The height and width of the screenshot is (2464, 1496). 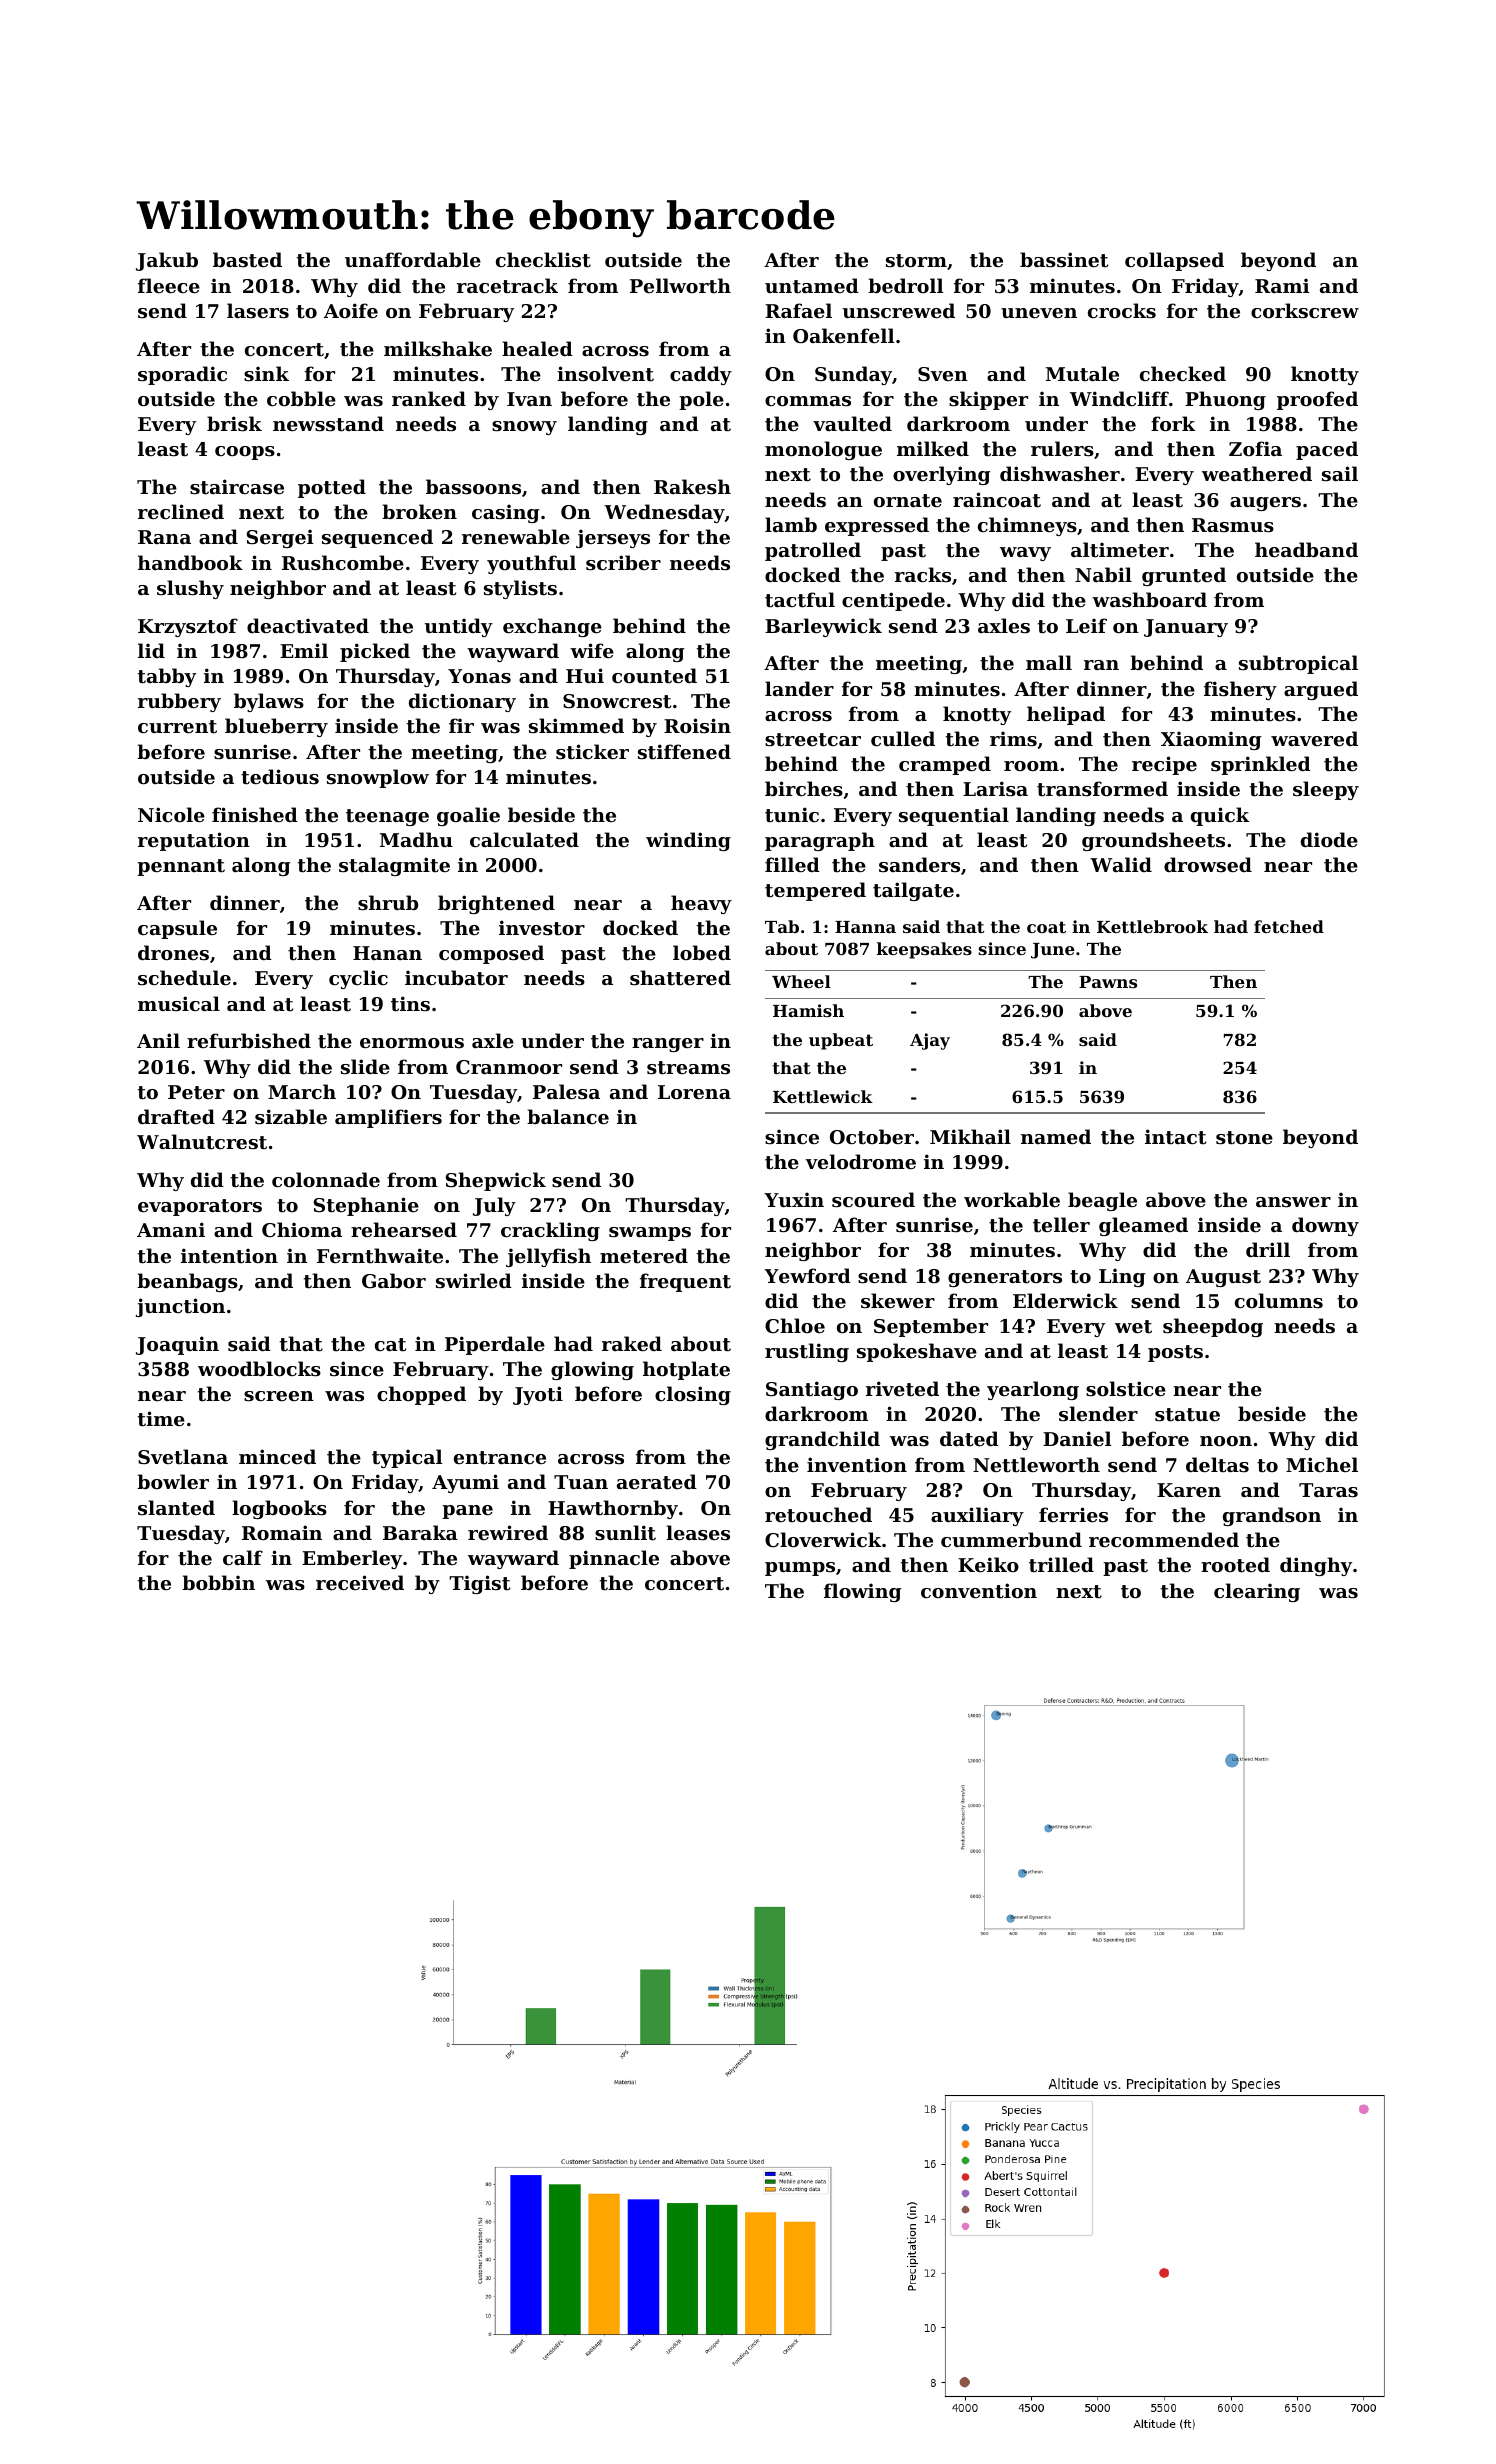 I want to click on Anil, so click(x=158, y=1040).
